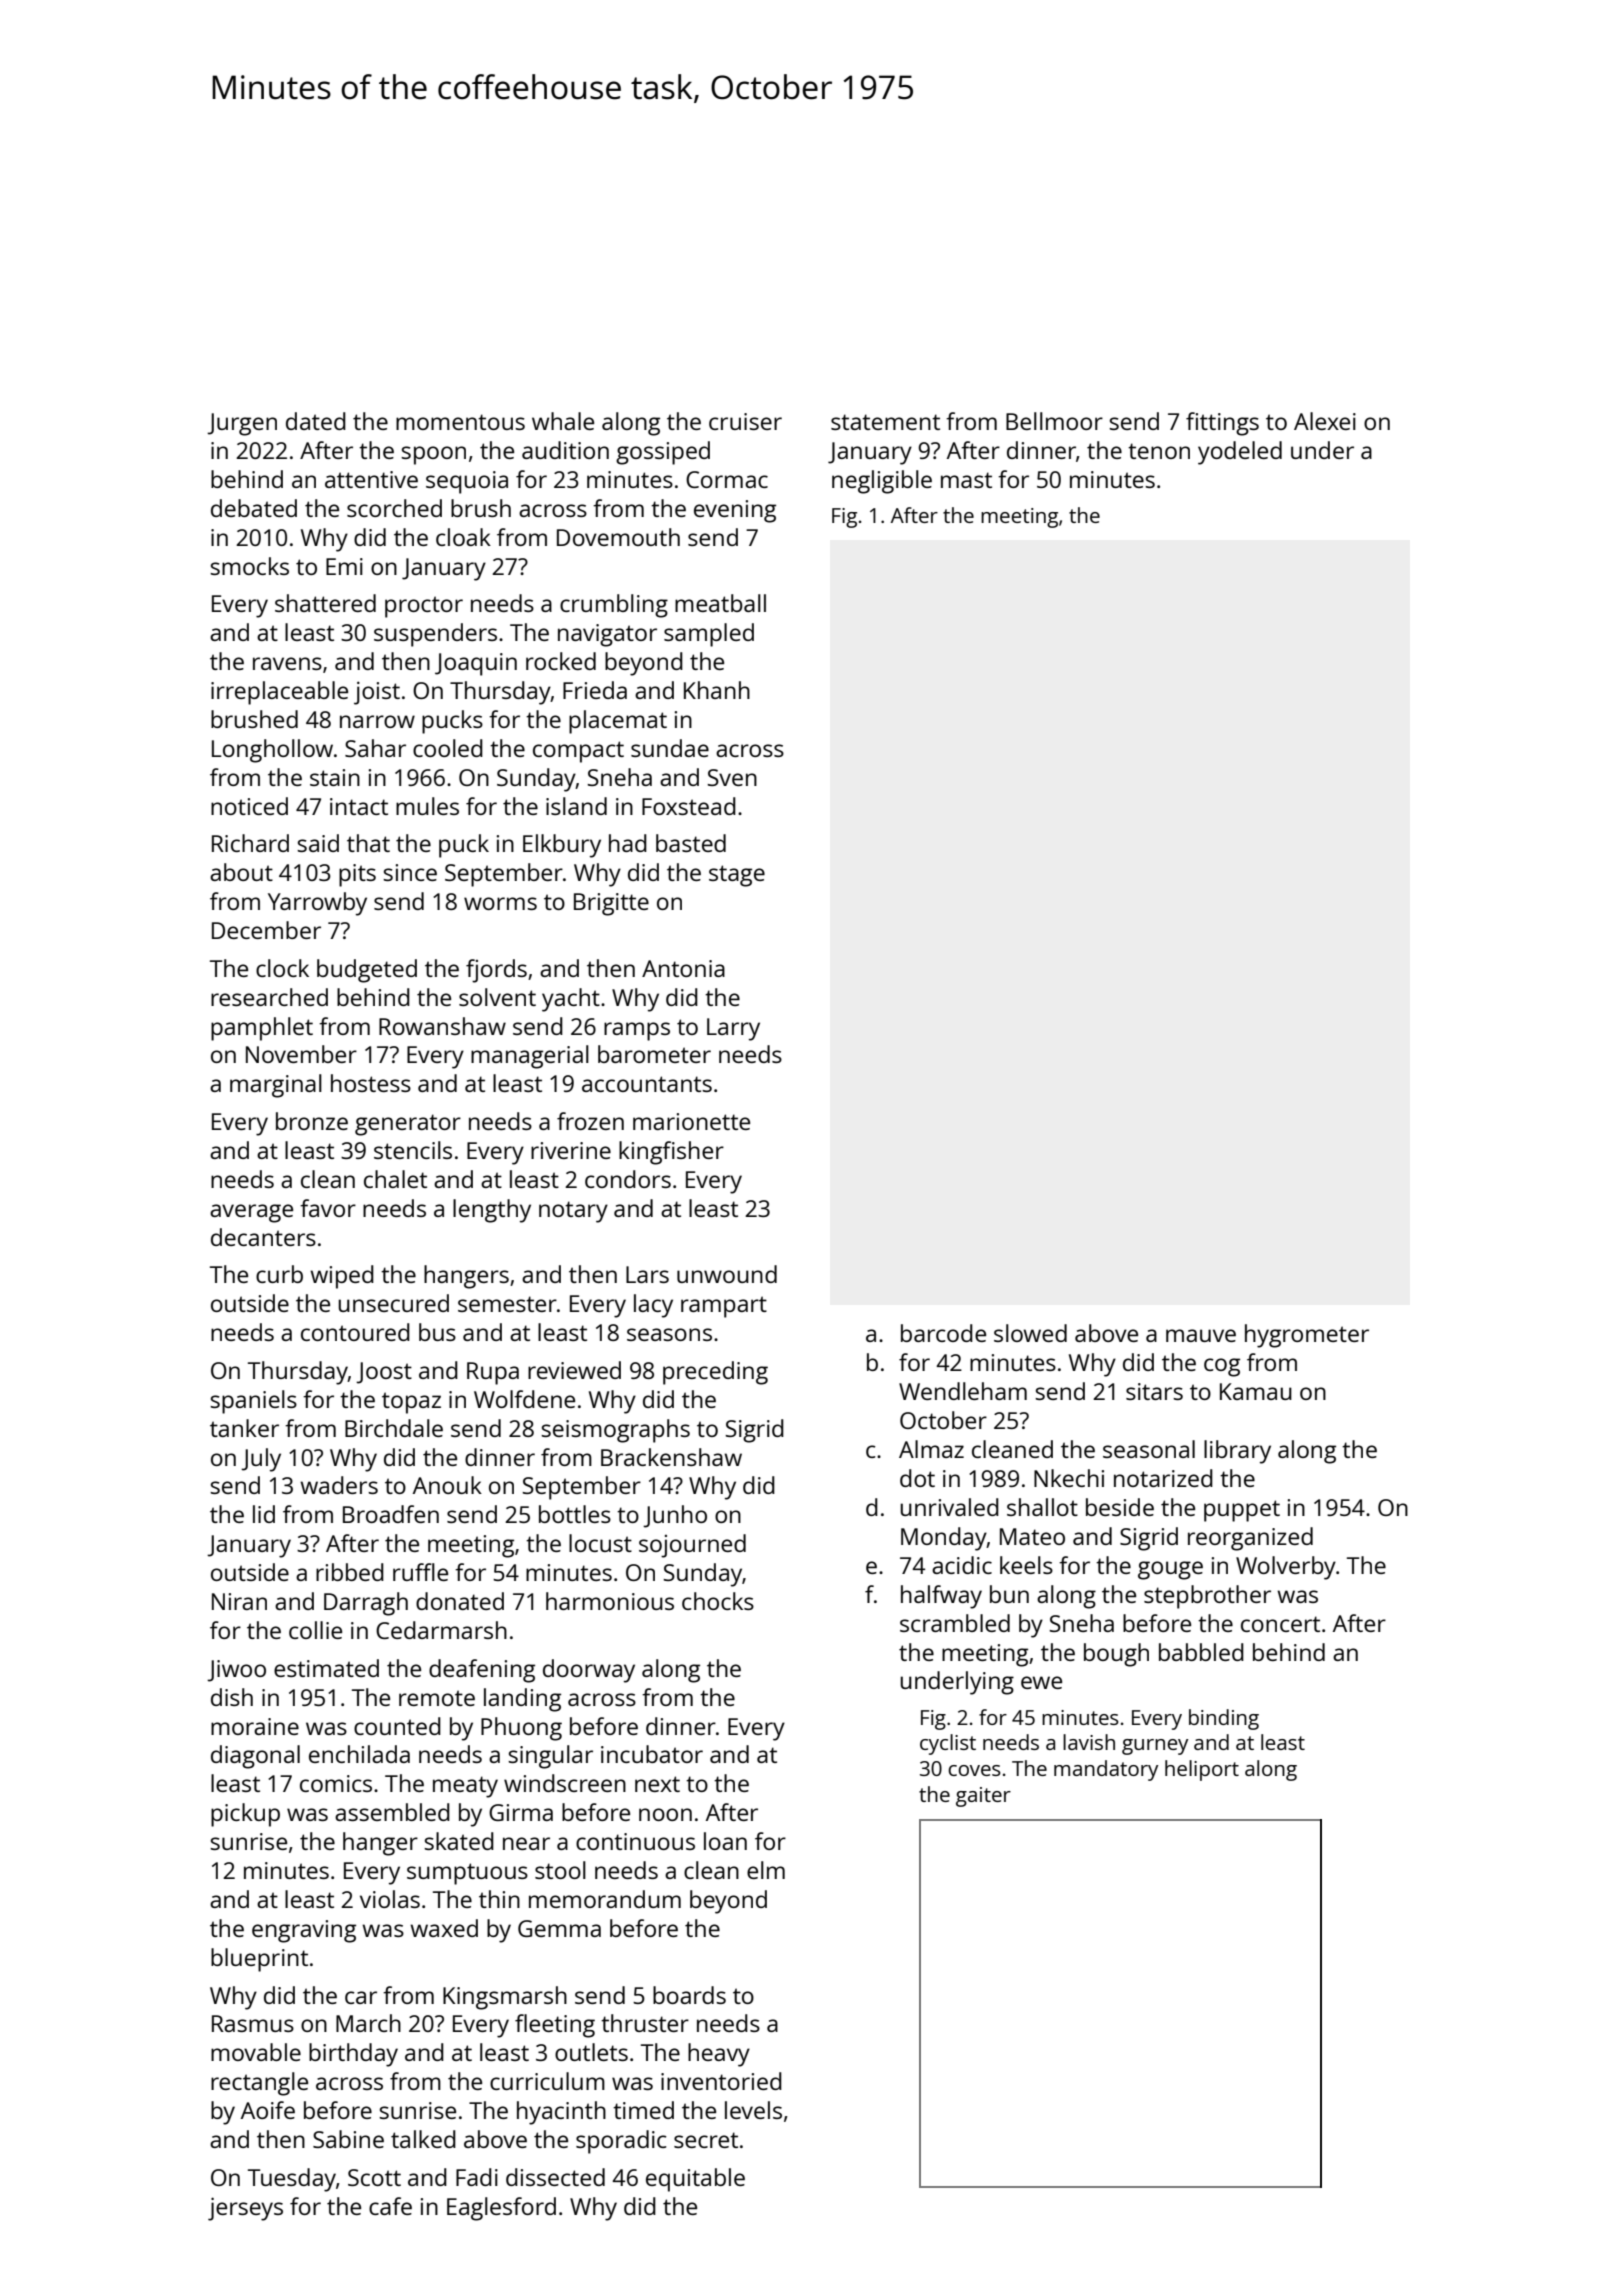 The height and width of the screenshot is (2292, 1620). What do you see at coordinates (268, 2110) in the screenshot?
I see `Aoife` at bounding box center [268, 2110].
